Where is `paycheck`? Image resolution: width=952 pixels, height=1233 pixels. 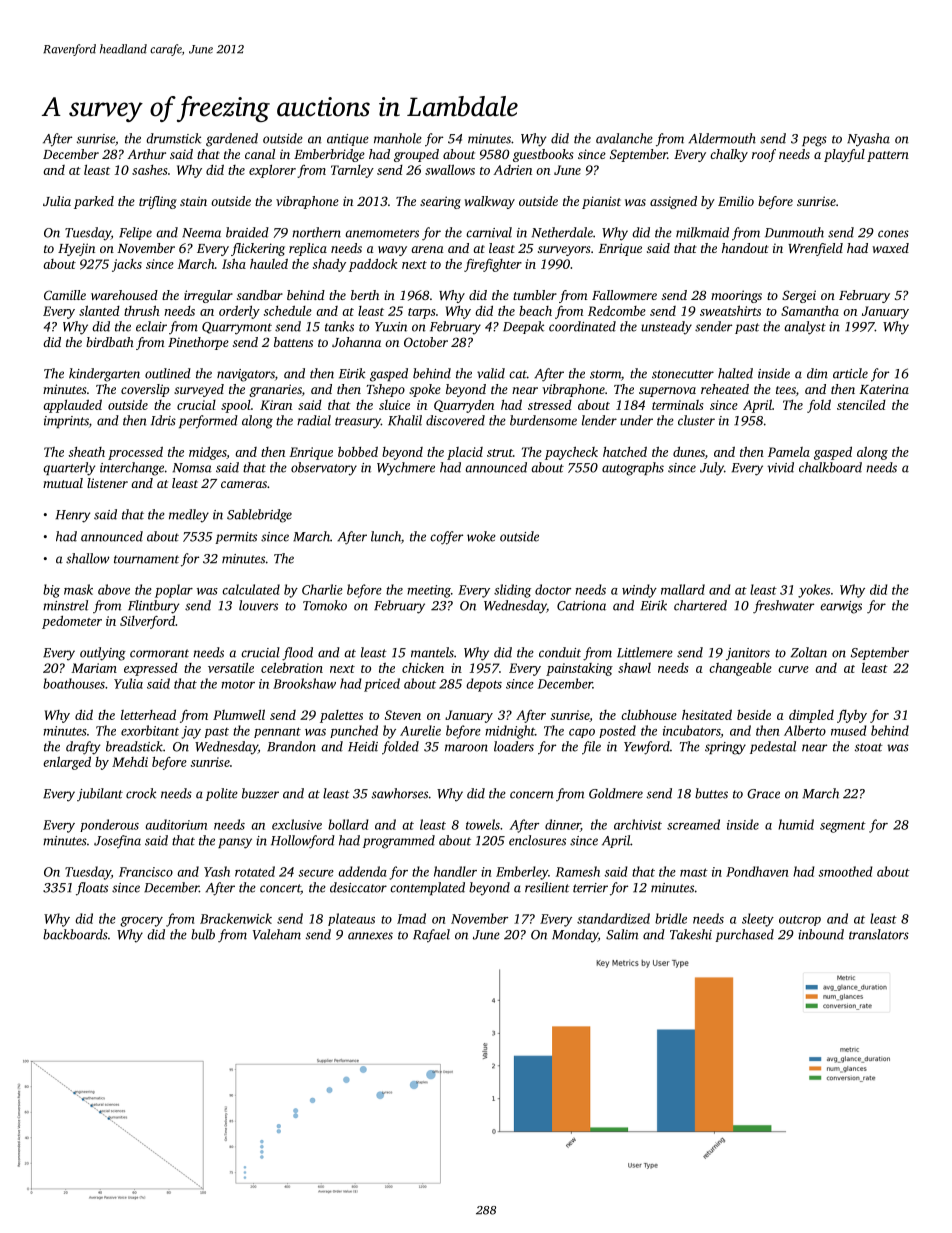 paycheck is located at coordinates (571, 453).
